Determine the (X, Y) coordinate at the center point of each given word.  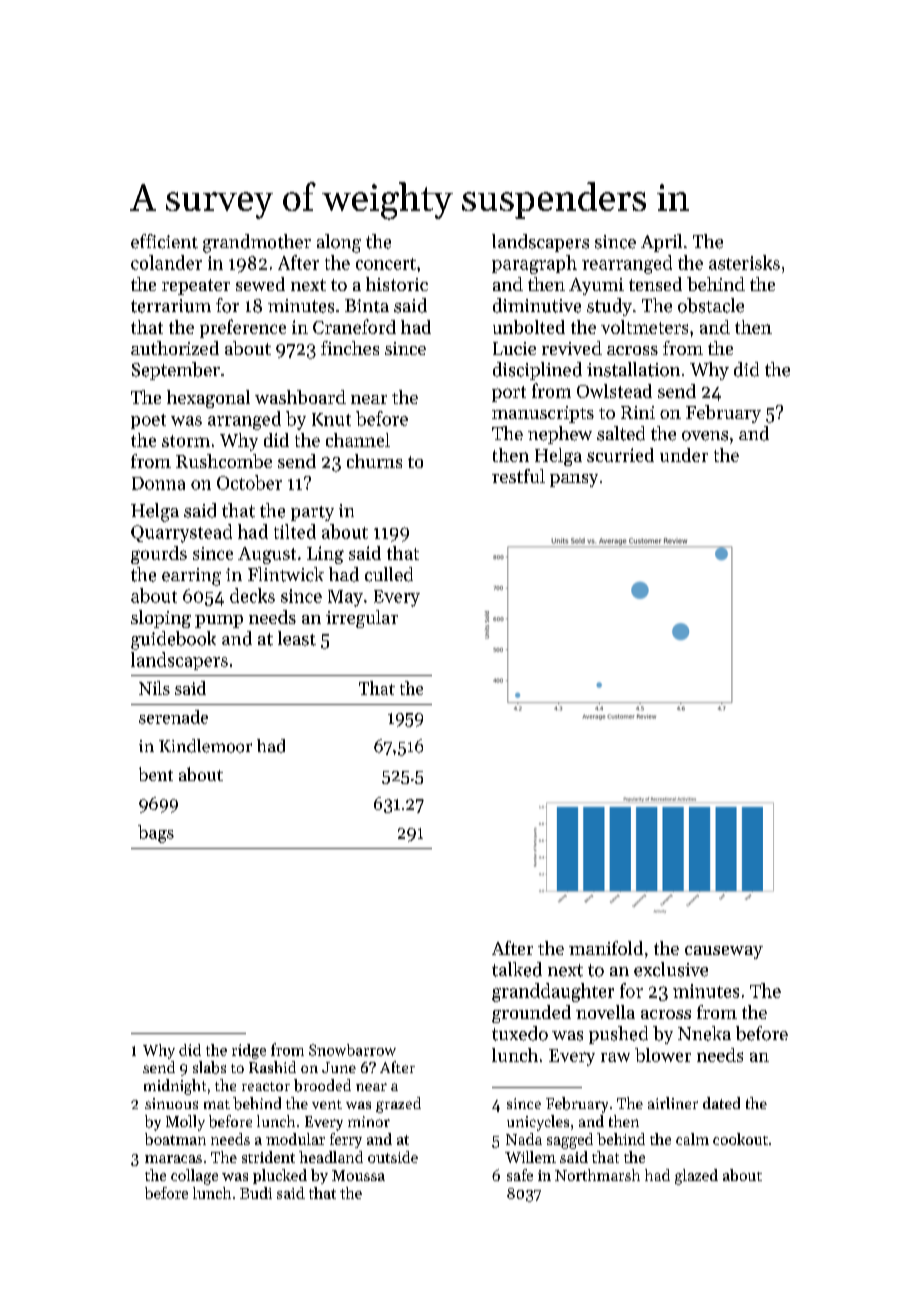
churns (374, 461)
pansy (574, 480)
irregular (362, 619)
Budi (256, 1193)
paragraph (534, 264)
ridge (249, 1051)
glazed (696, 1177)
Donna (158, 483)
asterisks (744, 262)
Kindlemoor (205, 746)
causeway (724, 952)
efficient (164, 241)
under (684, 455)
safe (520, 1175)
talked (517, 969)
